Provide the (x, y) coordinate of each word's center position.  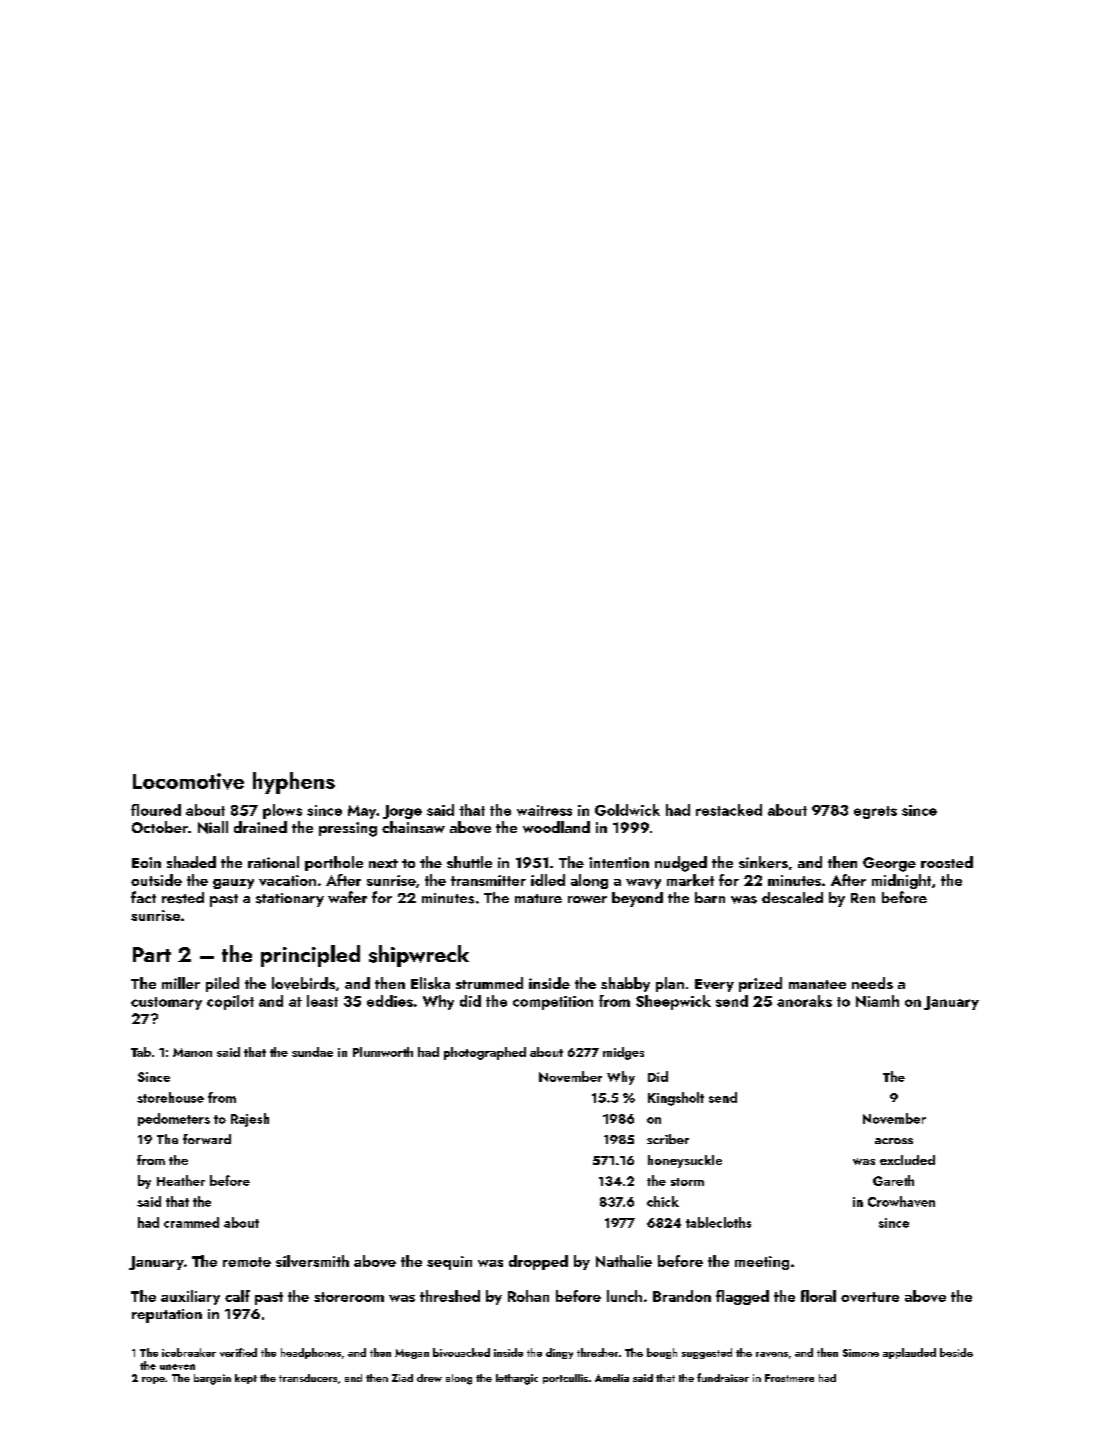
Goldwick (627, 810)
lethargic (517, 1379)
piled (222, 984)
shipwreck (419, 956)
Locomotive (188, 781)
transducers (308, 1378)
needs (872, 983)
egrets (875, 812)
